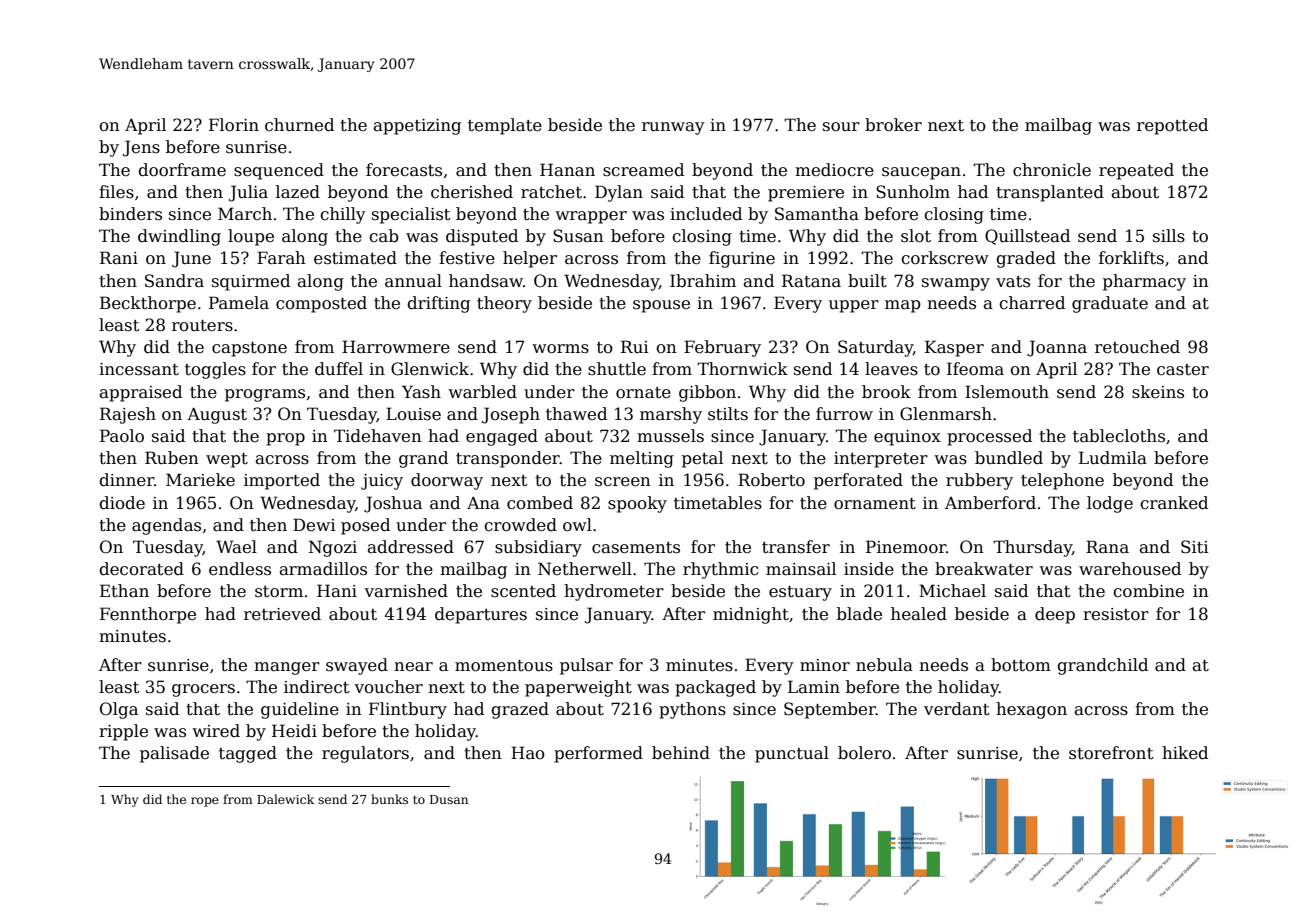 The width and height of the screenshot is (1308, 924). I want to click on endless, so click(240, 569).
